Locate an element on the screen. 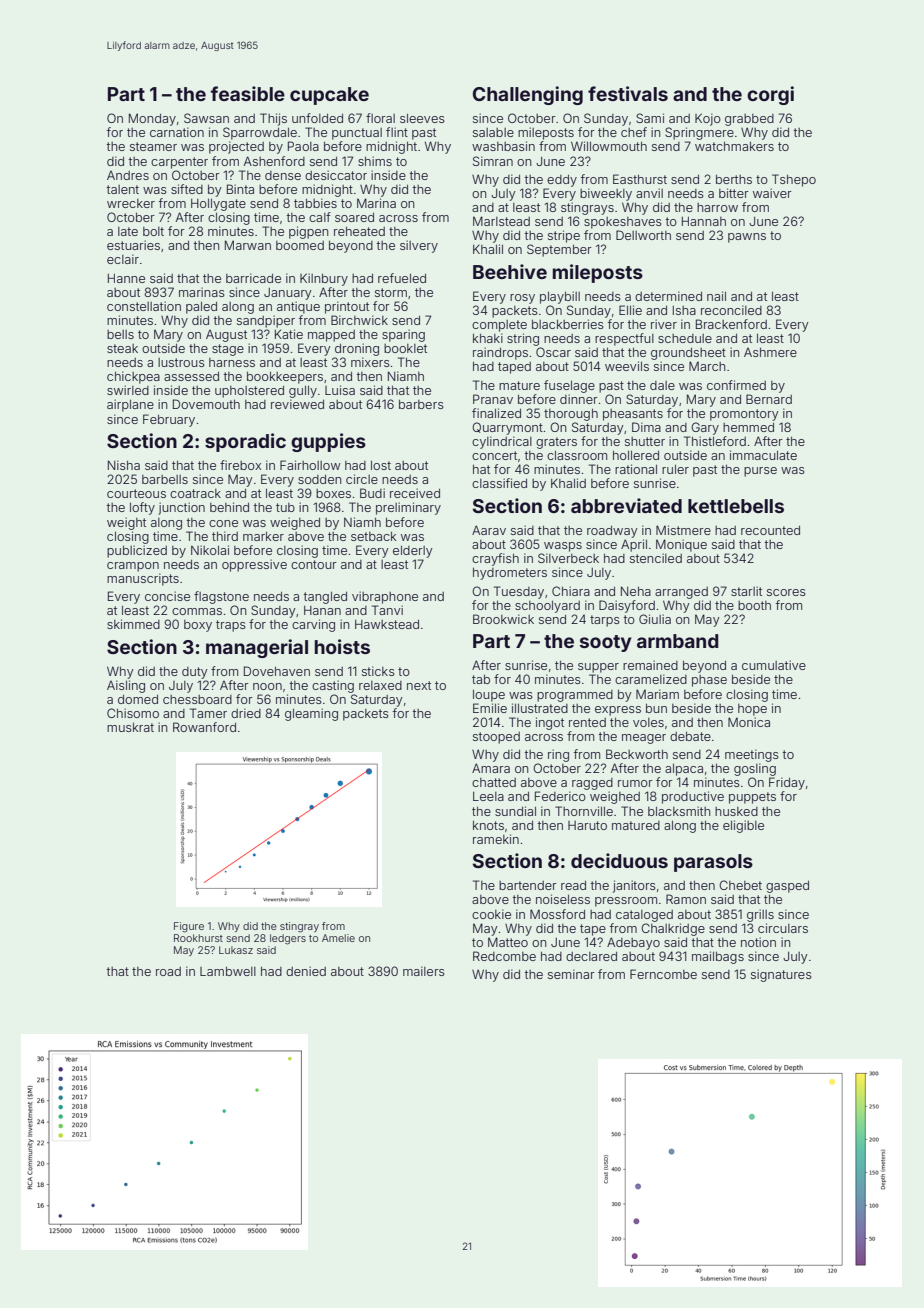 The height and width of the screenshot is (1308, 924). Monica is located at coordinates (749, 722).
